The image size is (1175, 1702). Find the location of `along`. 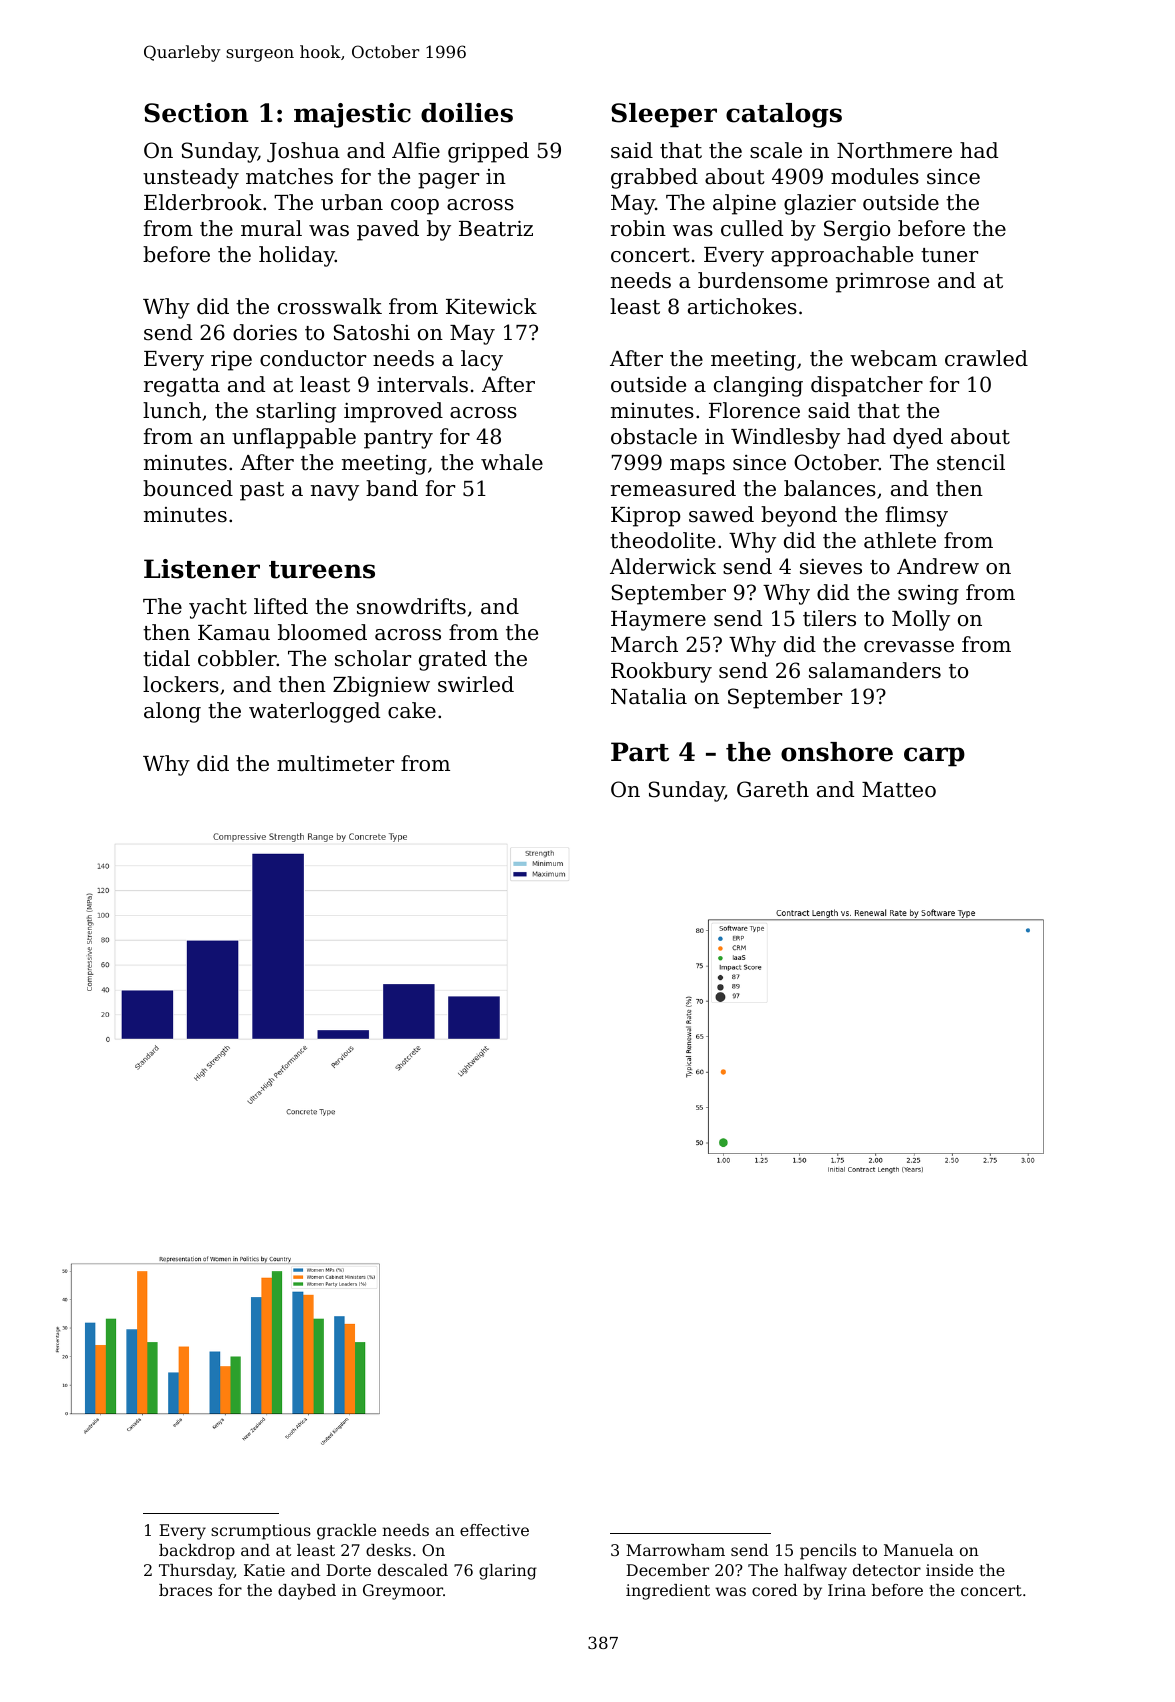

along is located at coordinates (172, 712).
